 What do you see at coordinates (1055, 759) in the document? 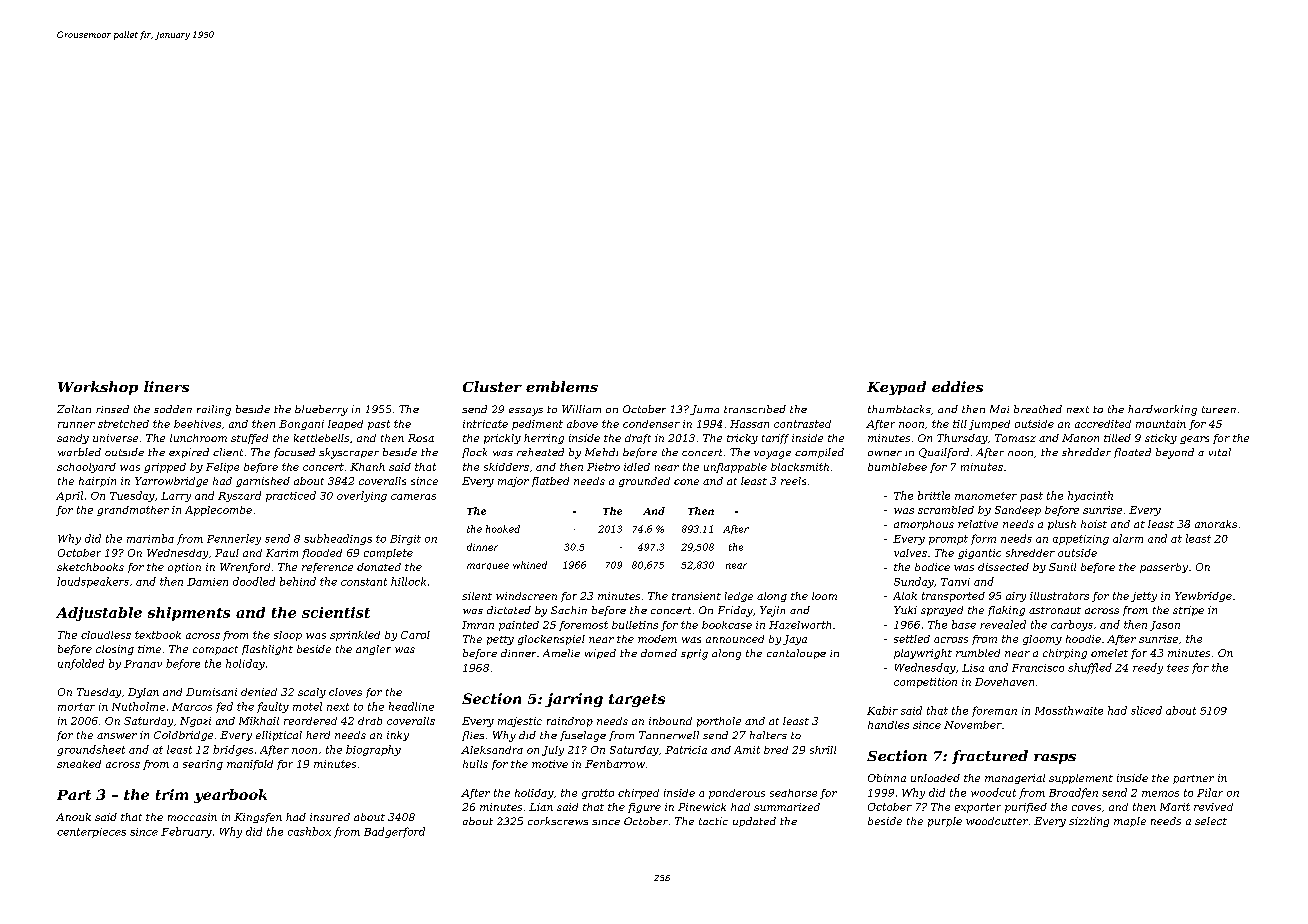
I see `rasps` at bounding box center [1055, 759].
